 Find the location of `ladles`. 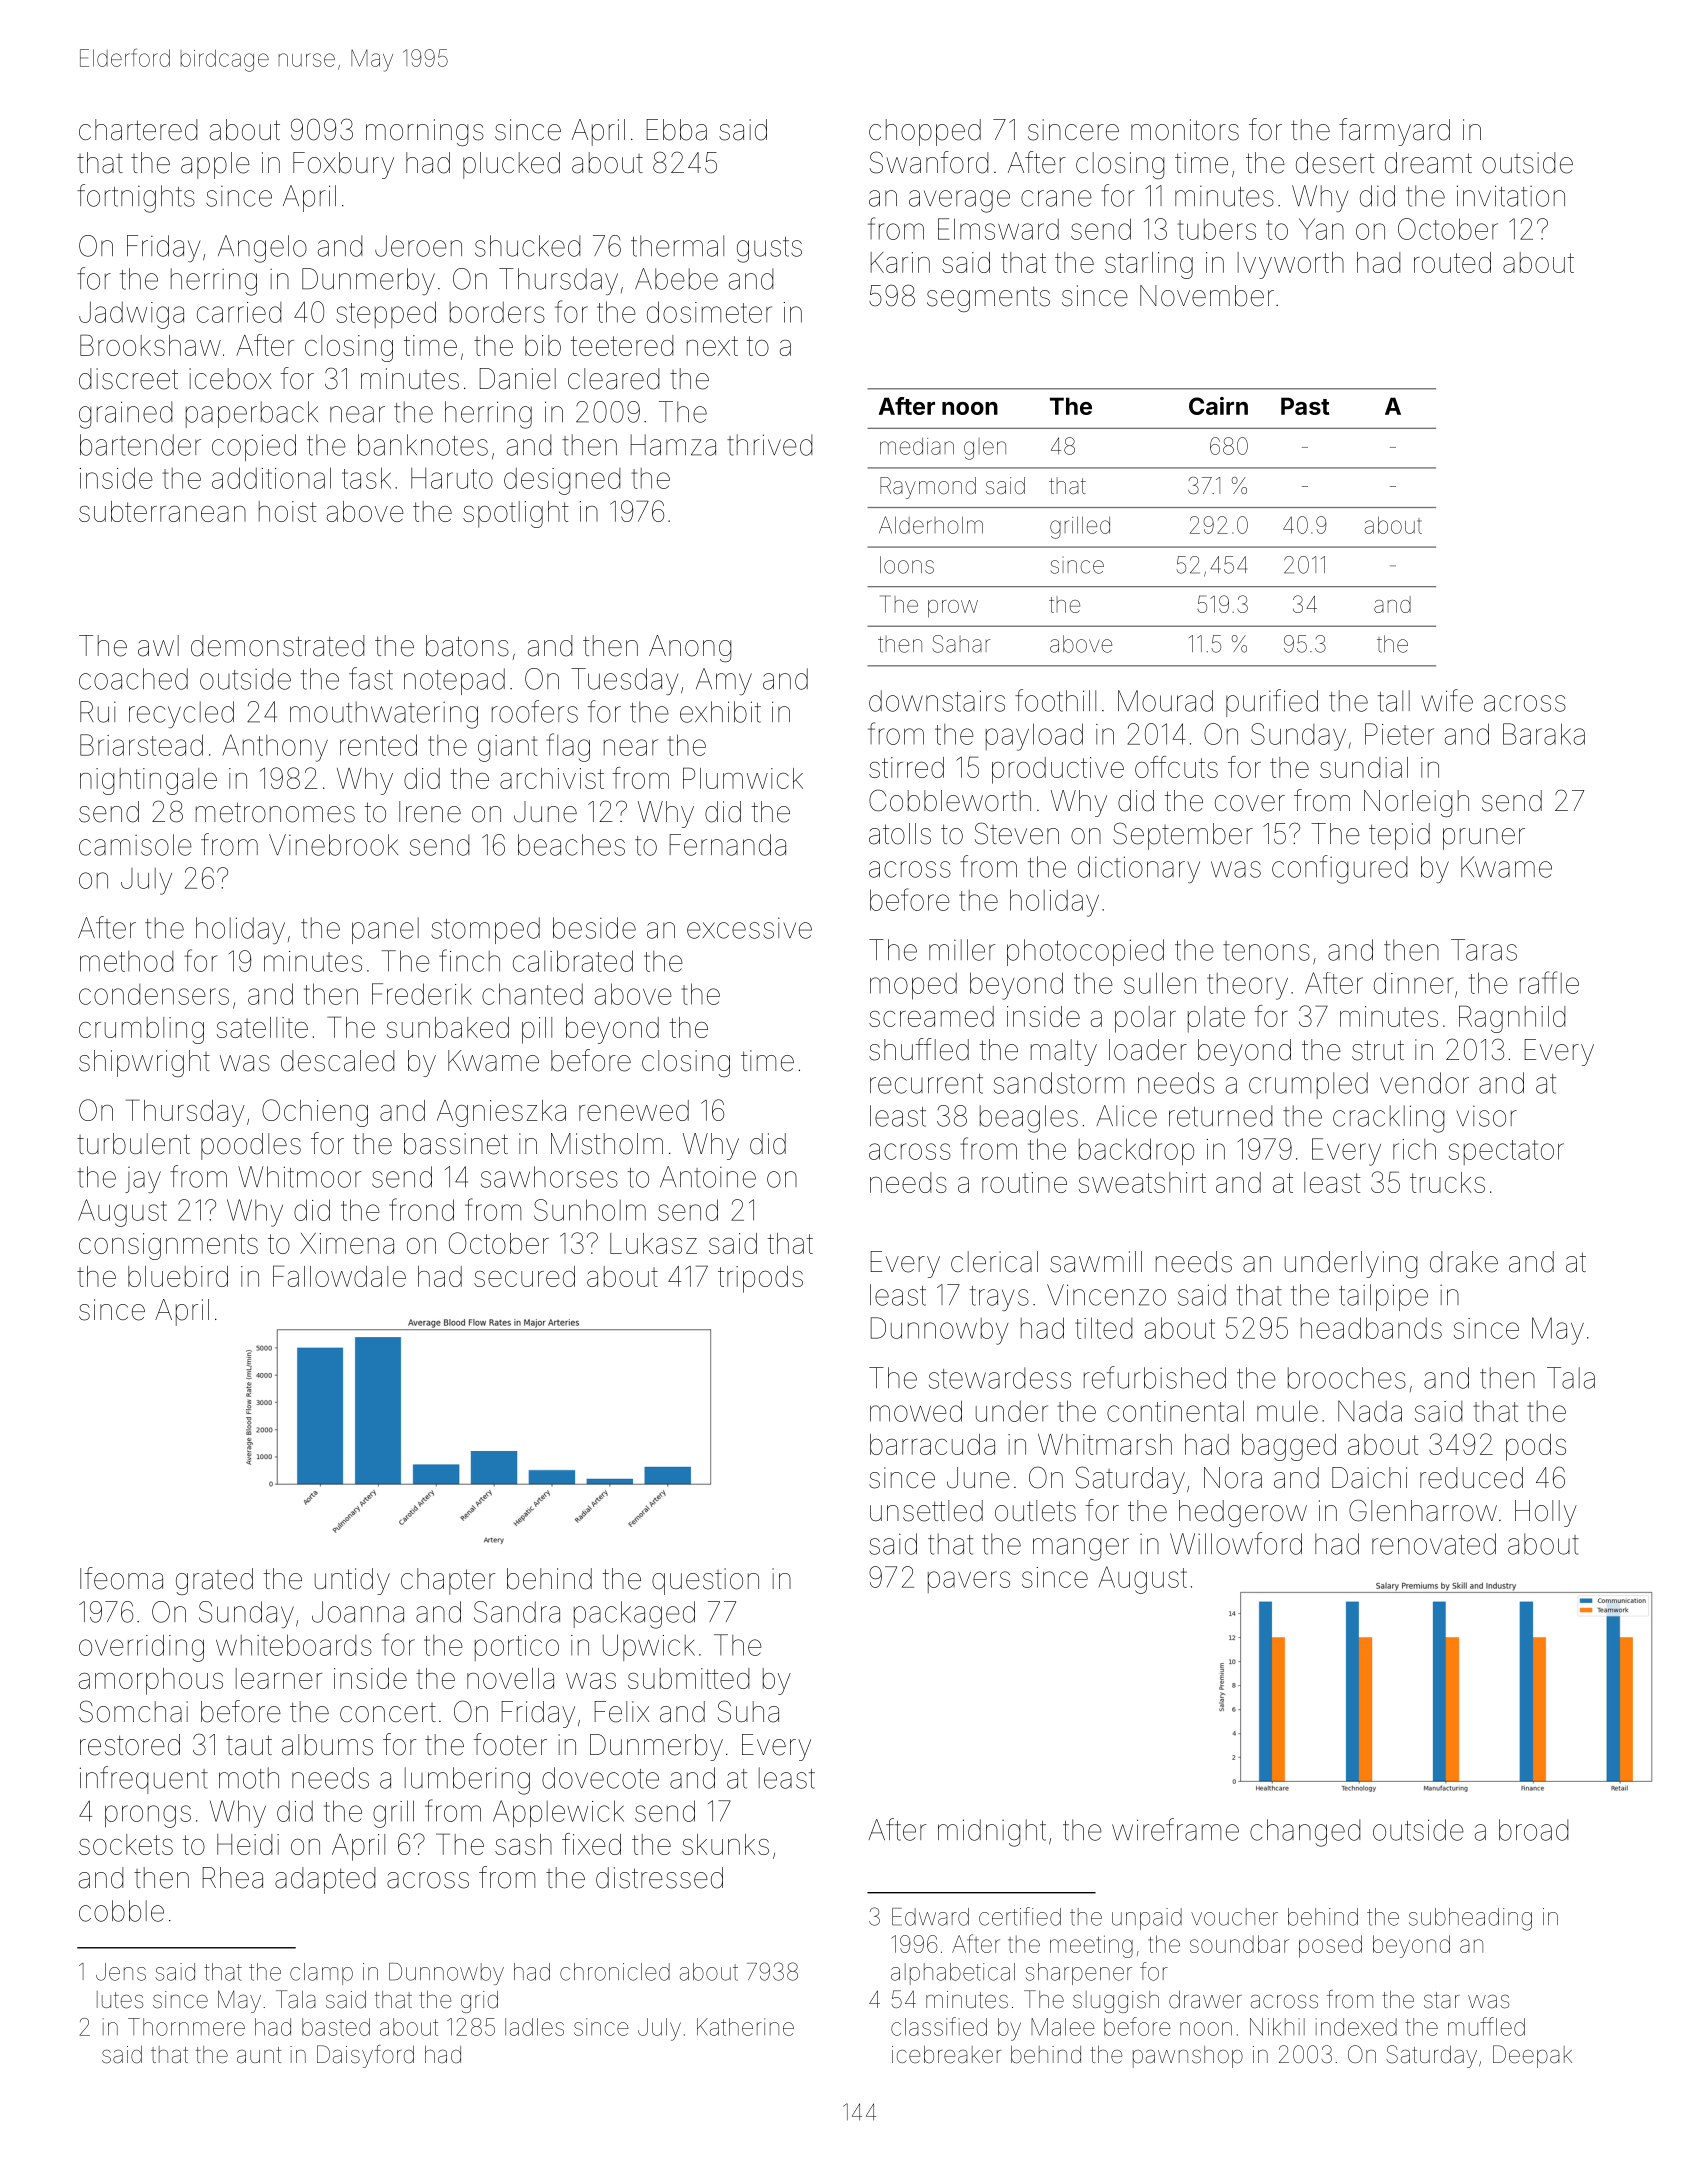

ladles is located at coordinates (534, 2027).
